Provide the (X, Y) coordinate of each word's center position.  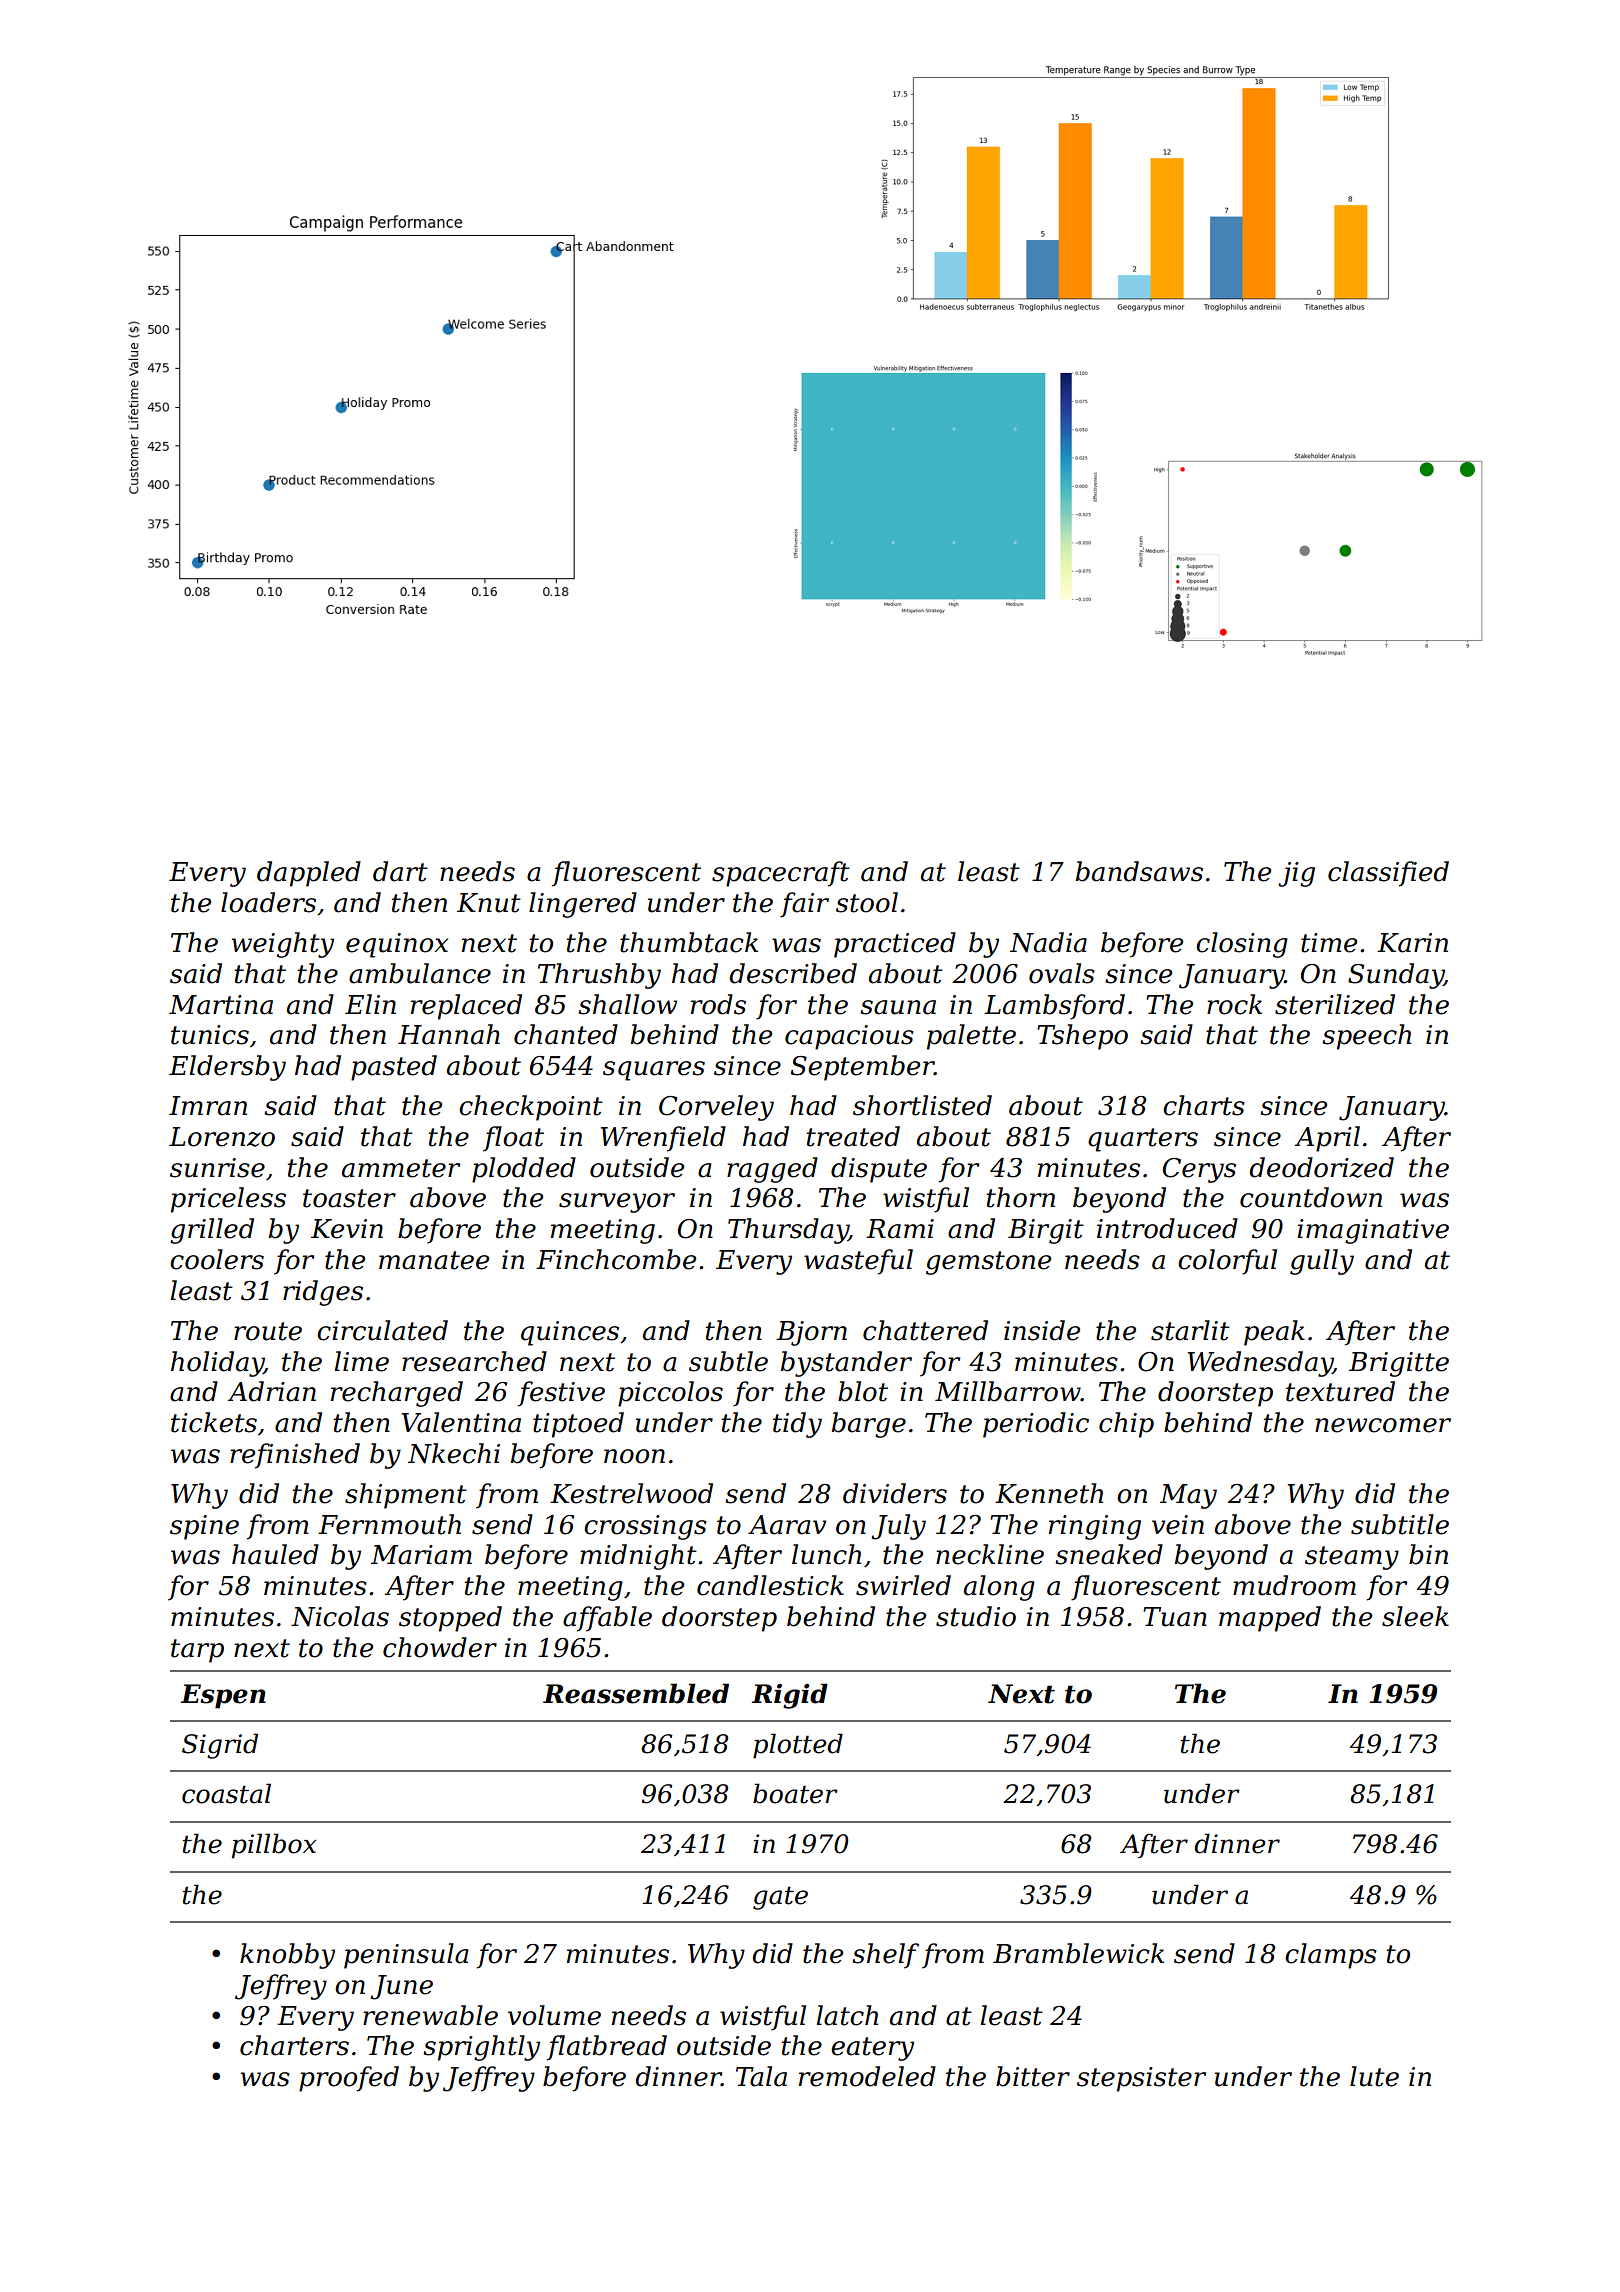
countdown (1311, 1197)
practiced (895, 945)
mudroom (1294, 1585)
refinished (295, 1456)
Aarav (787, 1525)
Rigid (789, 1696)
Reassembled (636, 1693)
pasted (394, 1068)
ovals (1062, 973)
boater (795, 1793)
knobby (287, 1956)
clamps (1331, 1956)
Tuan (1175, 1617)
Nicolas (340, 1616)
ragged (772, 1170)
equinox (397, 945)
